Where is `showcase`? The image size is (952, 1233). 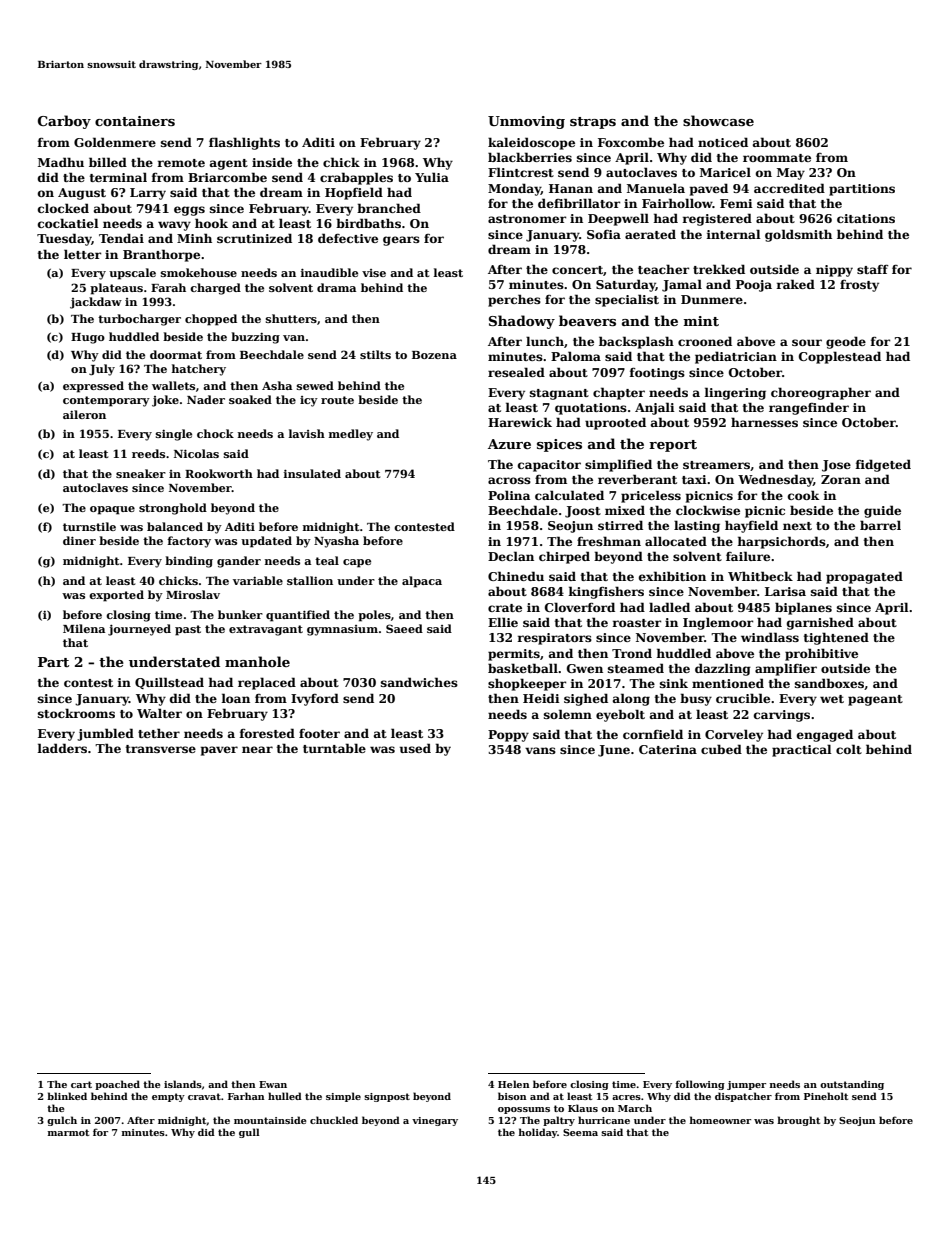
showcase is located at coordinates (718, 120).
